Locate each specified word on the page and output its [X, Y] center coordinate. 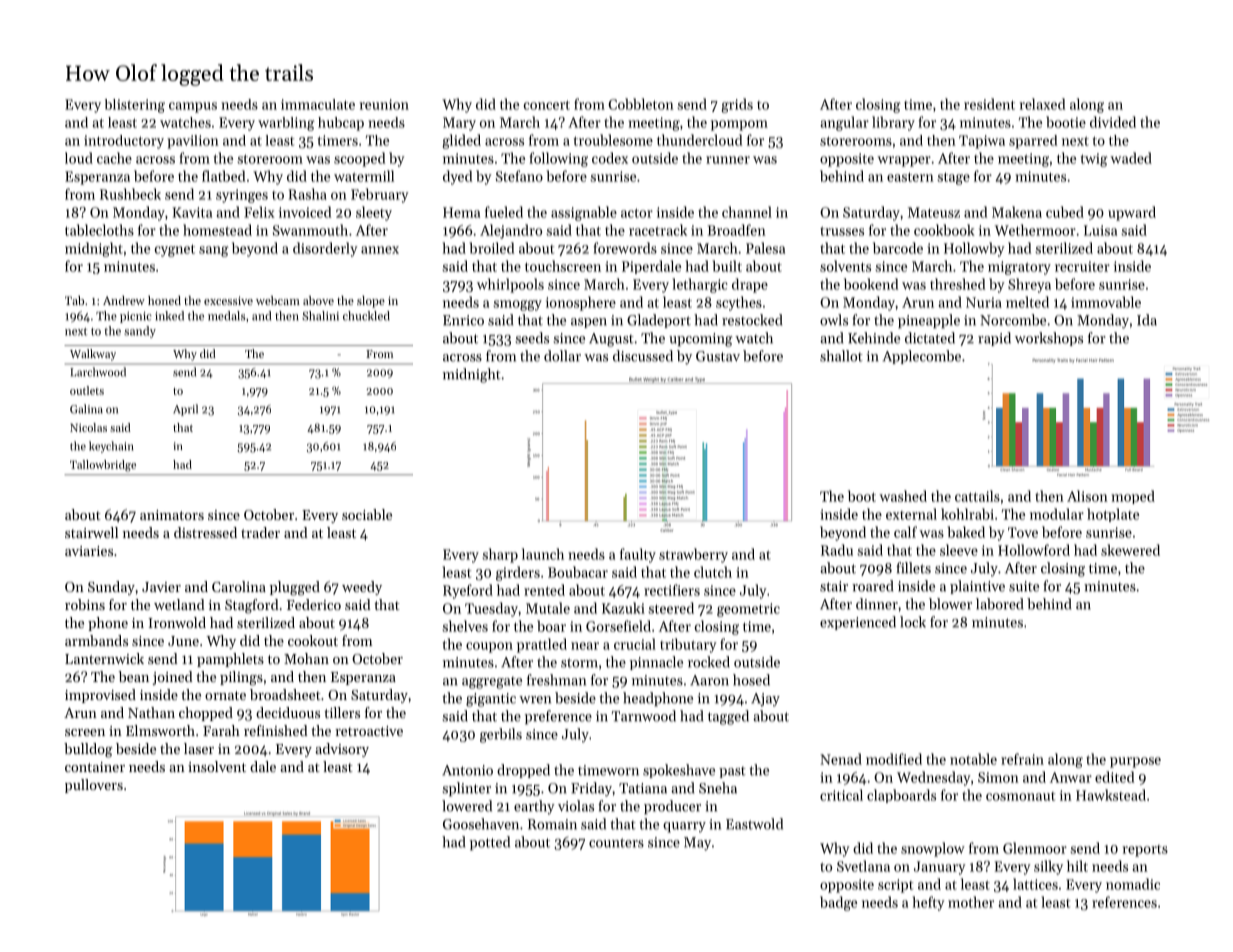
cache [114, 158]
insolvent [217, 766]
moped [1133, 497]
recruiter [1082, 266]
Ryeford [468, 591]
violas [576, 806]
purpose [1135, 762]
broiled [491, 248]
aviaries [89, 551]
